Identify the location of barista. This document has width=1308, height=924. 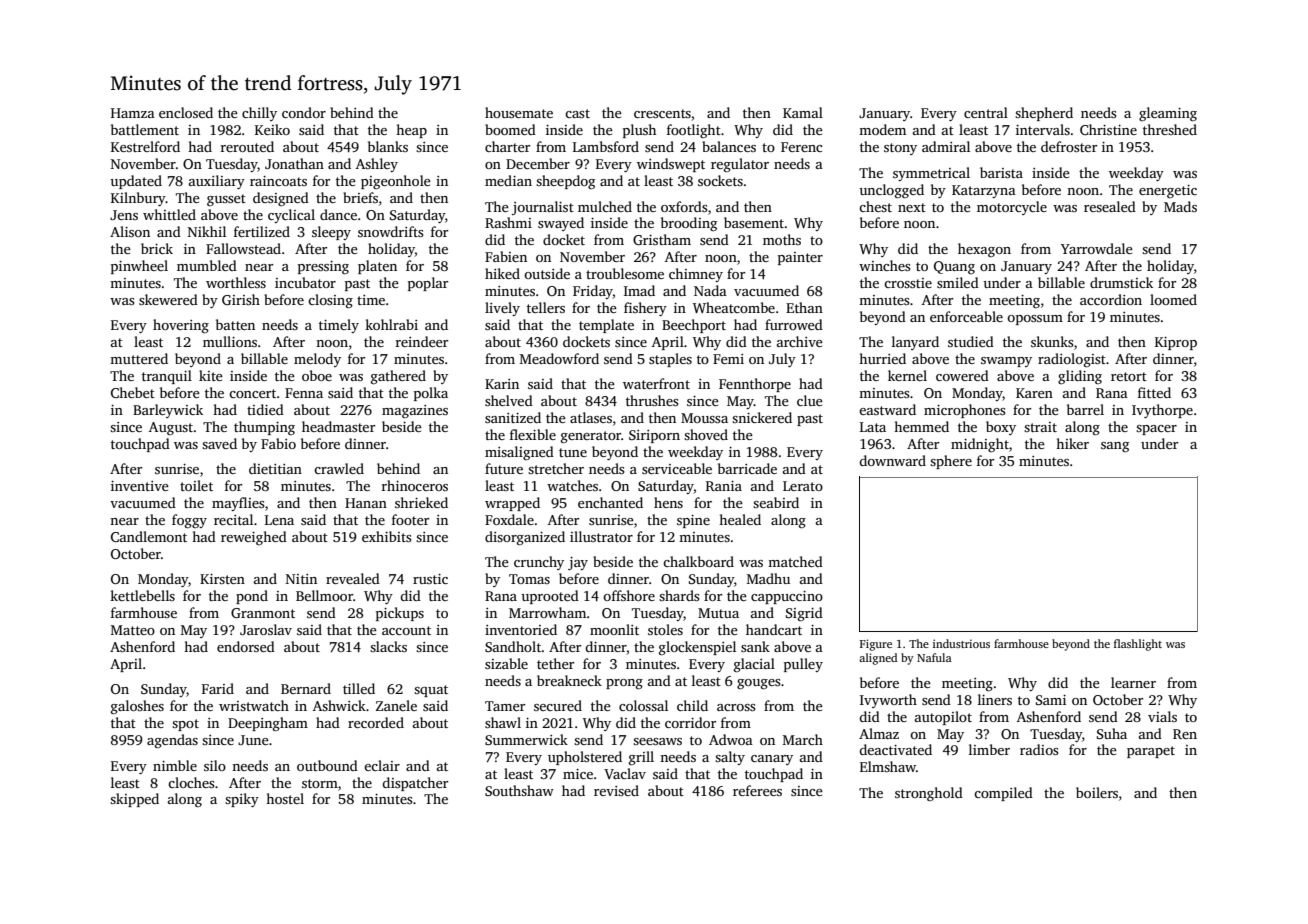
(1001, 172).
